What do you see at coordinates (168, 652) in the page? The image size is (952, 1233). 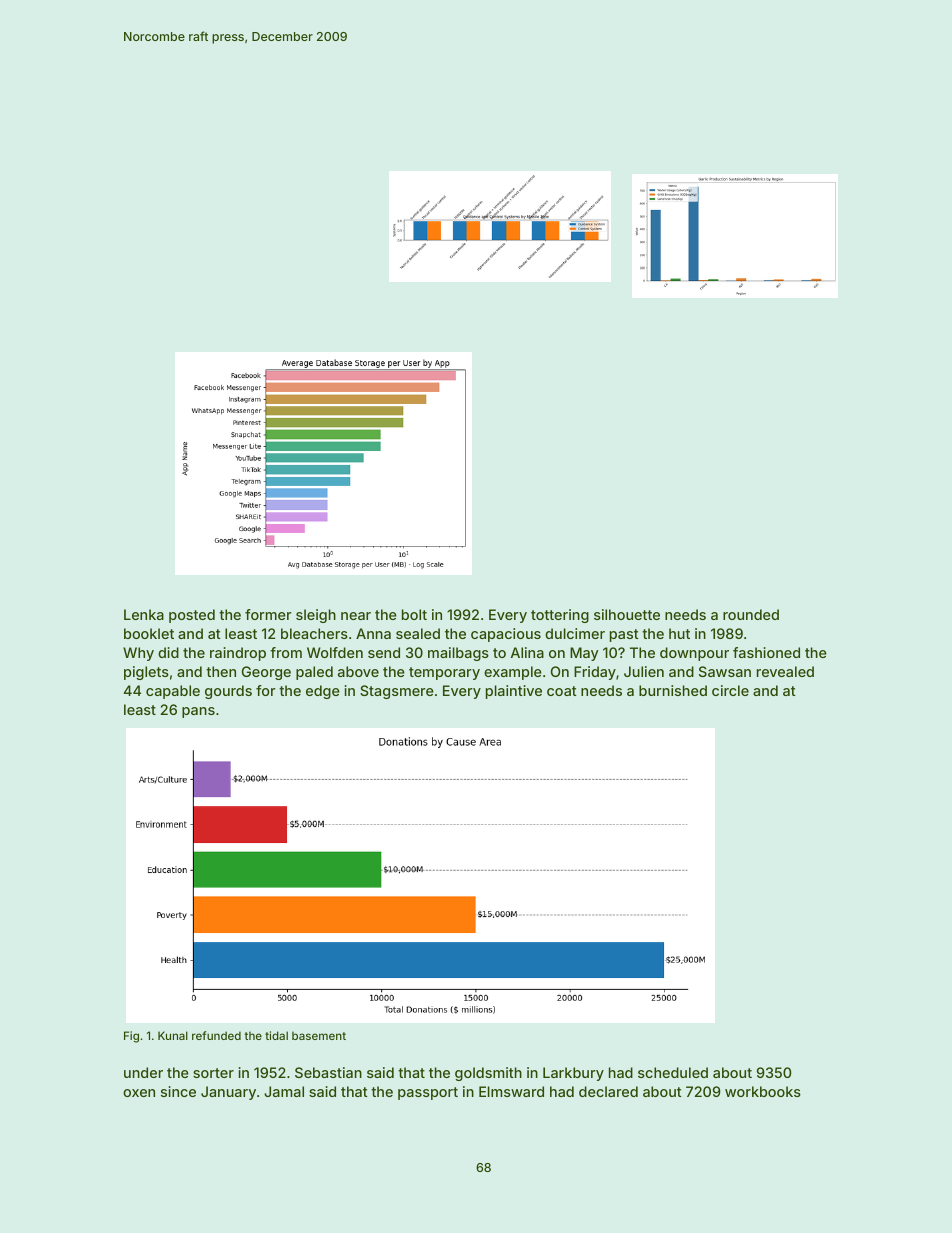 I see `did` at bounding box center [168, 652].
